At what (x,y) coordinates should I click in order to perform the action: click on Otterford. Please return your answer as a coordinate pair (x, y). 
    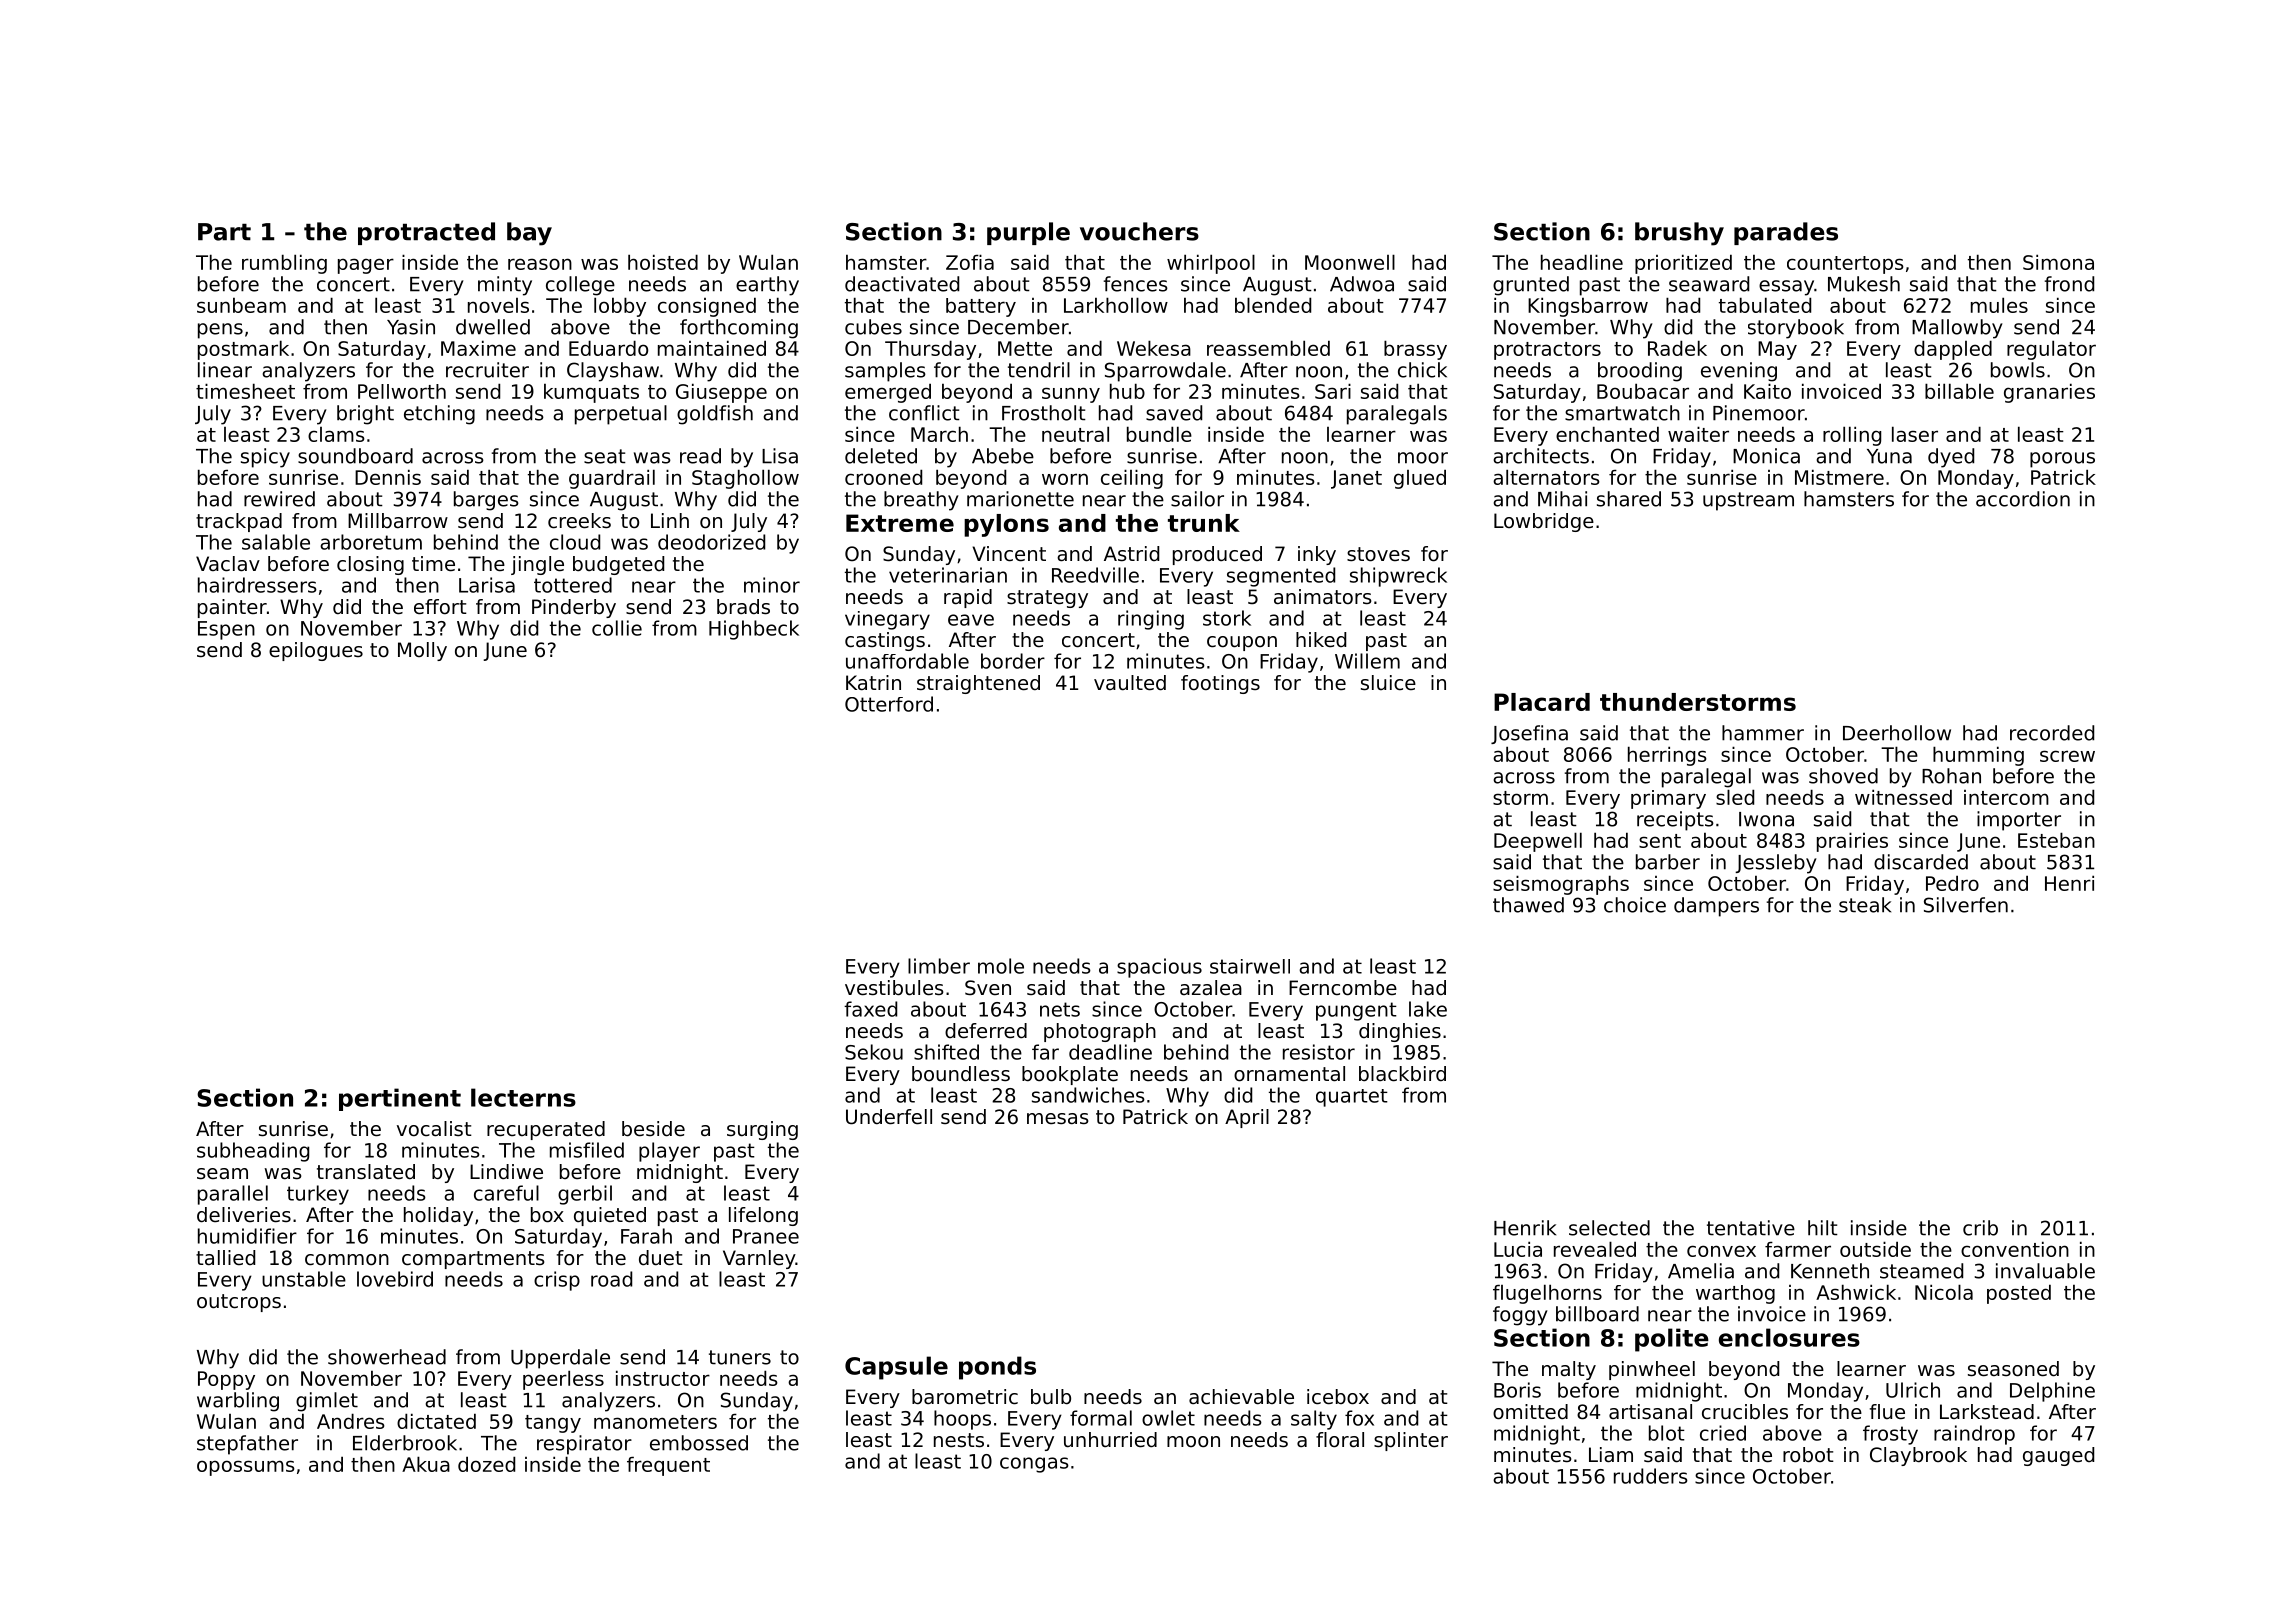
    Looking at the image, I should click on (889, 704).
